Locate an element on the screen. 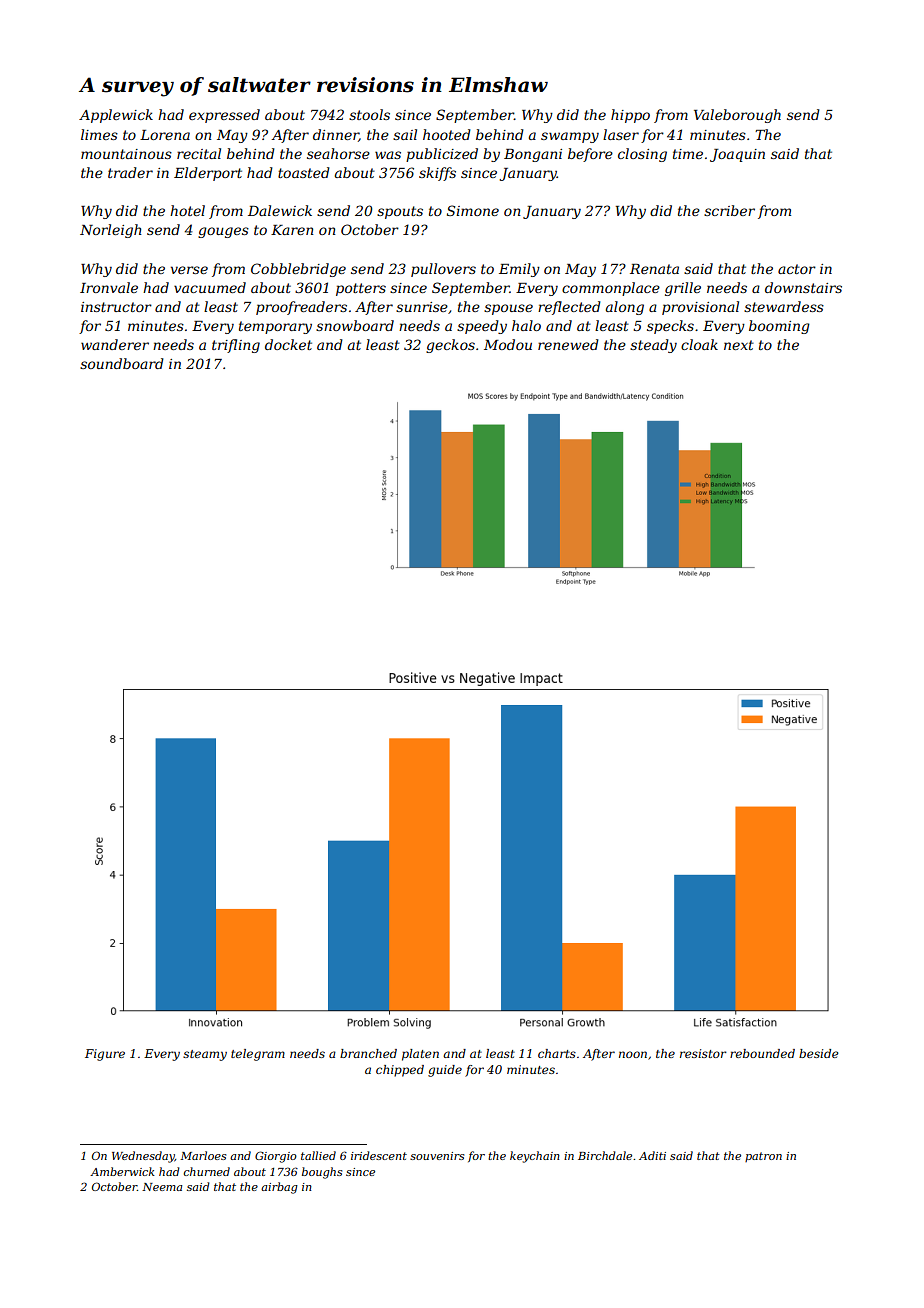 Image resolution: width=924 pixels, height=1308 pixels. Applewick is located at coordinates (116, 116).
